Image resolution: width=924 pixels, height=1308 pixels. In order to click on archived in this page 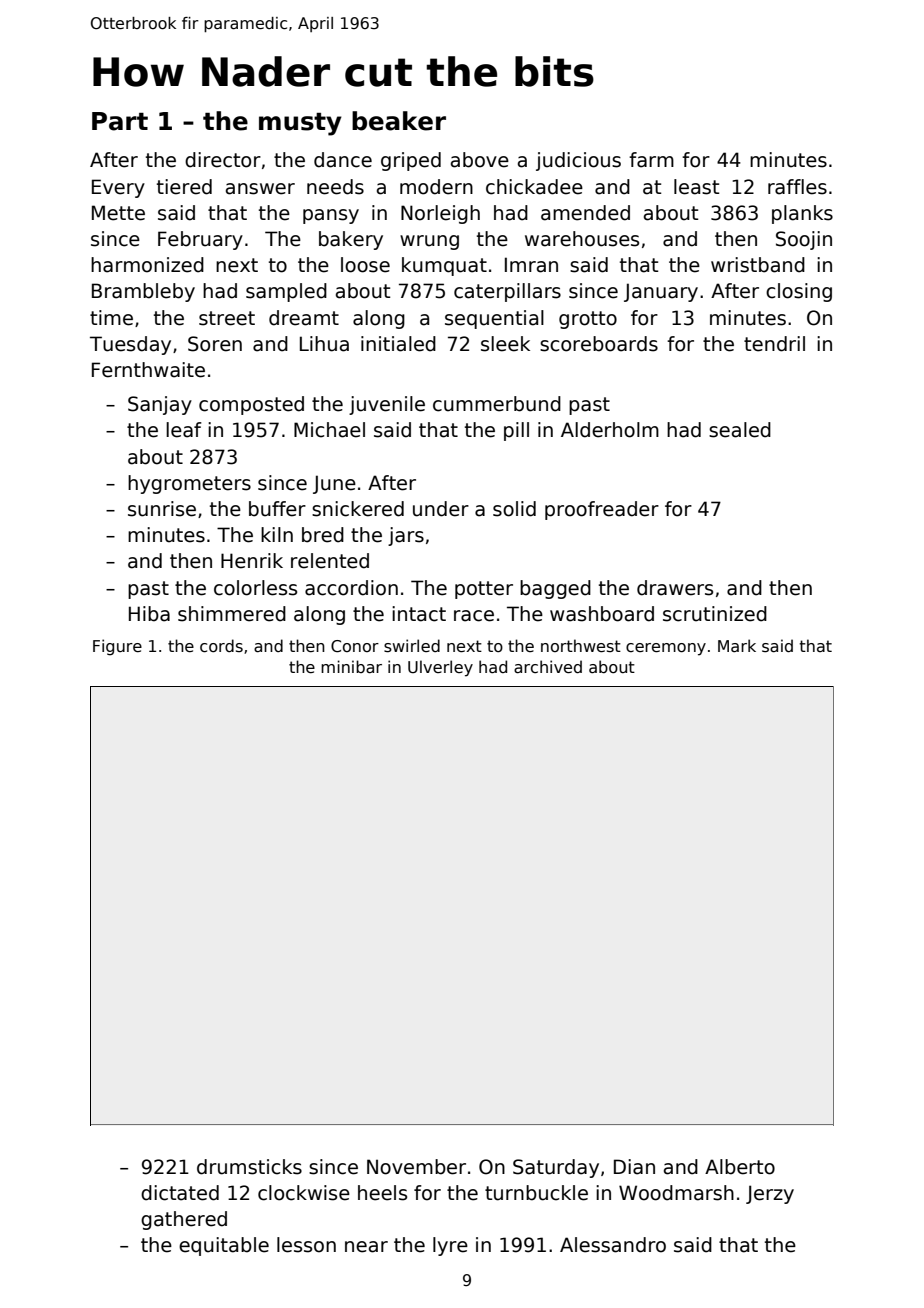, I will do `click(548, 666)`.
